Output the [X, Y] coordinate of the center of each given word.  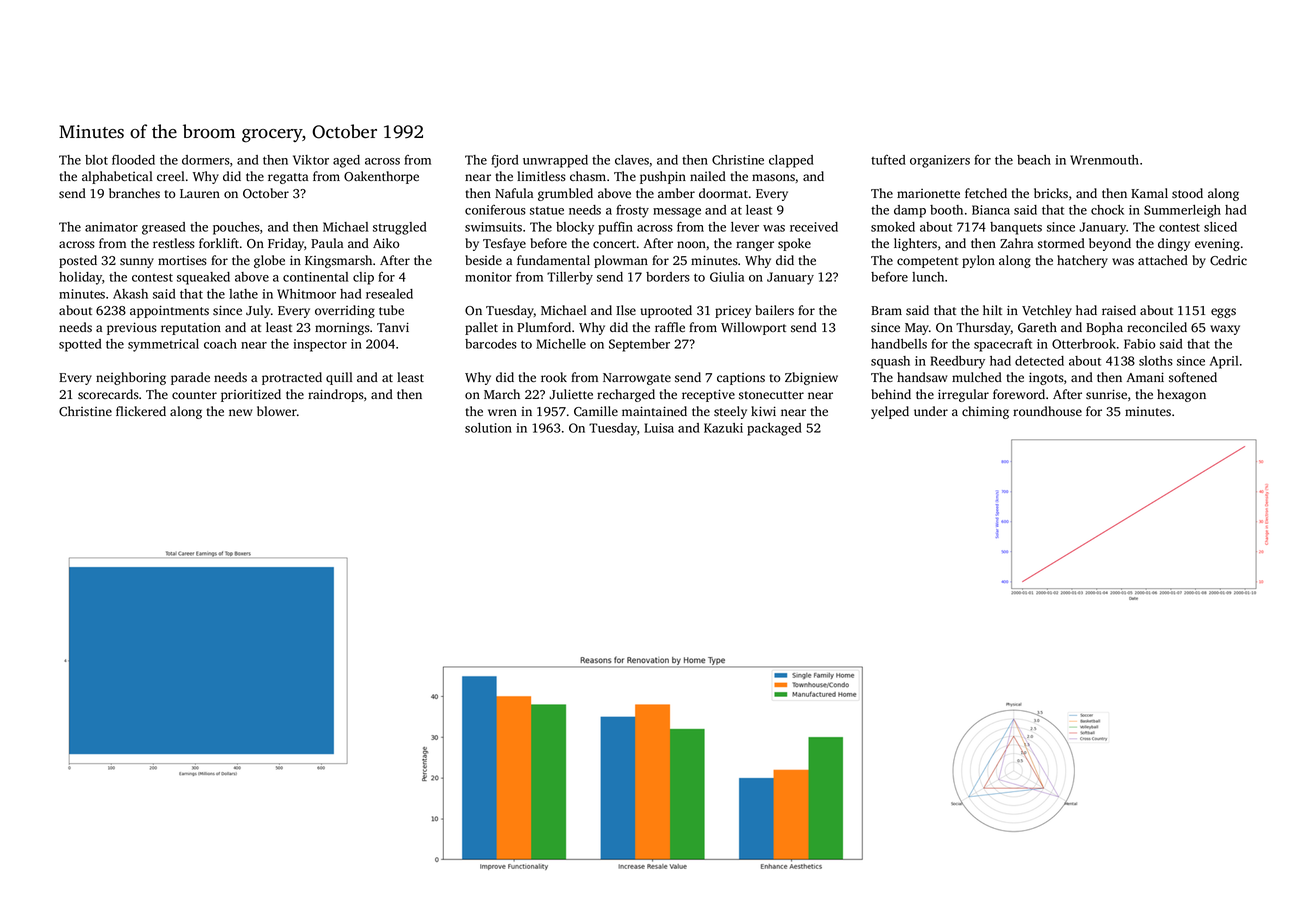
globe [269, 261]
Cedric [1228, 260]
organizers [940, 161]
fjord [505, 161]
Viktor [311, 160]
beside [483, 260]
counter [194, 395]
